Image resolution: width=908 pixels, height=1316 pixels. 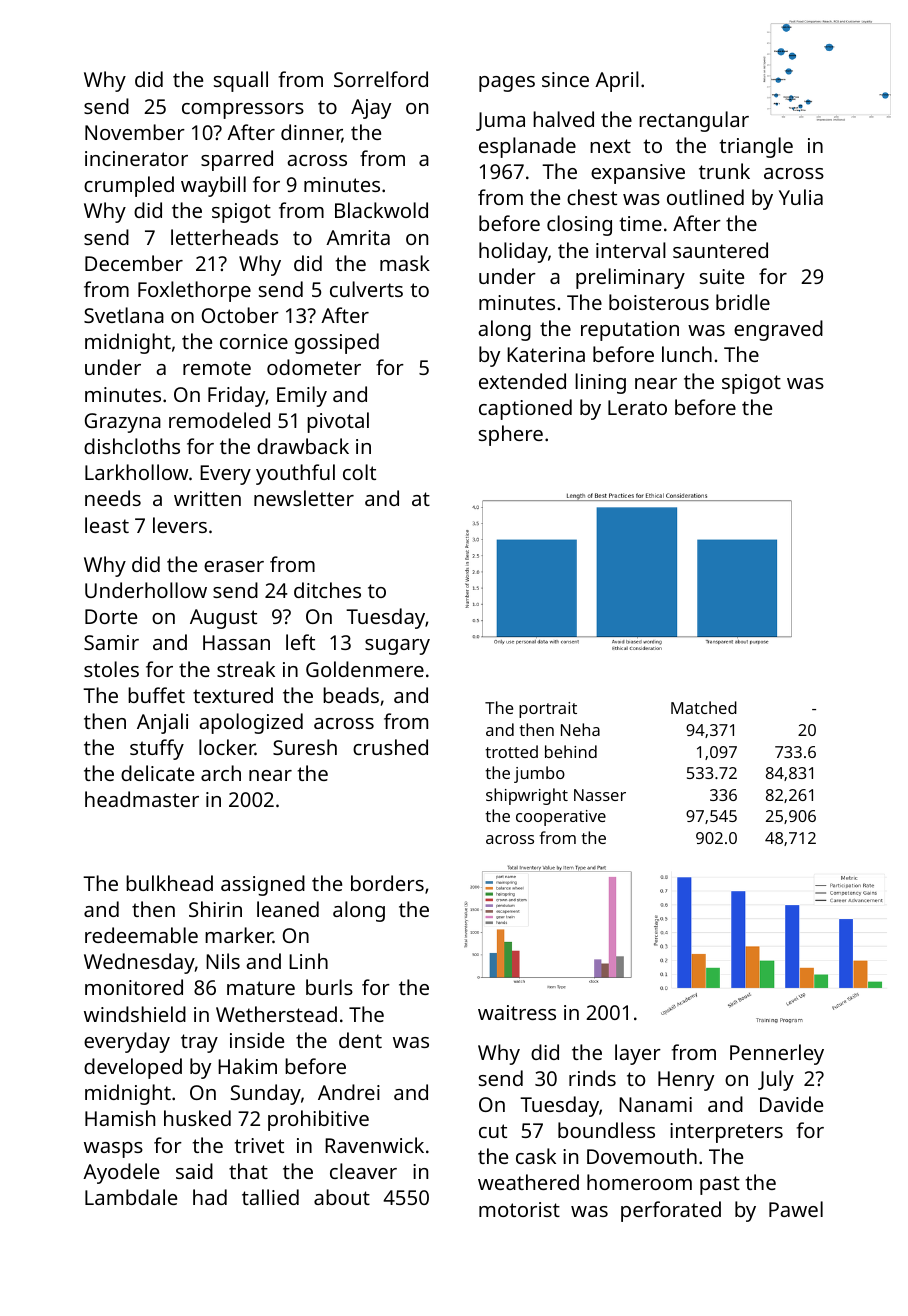 What do you see at coordinates (565, 79) in the page?
I see `since` at bounding box center [565, 79].
